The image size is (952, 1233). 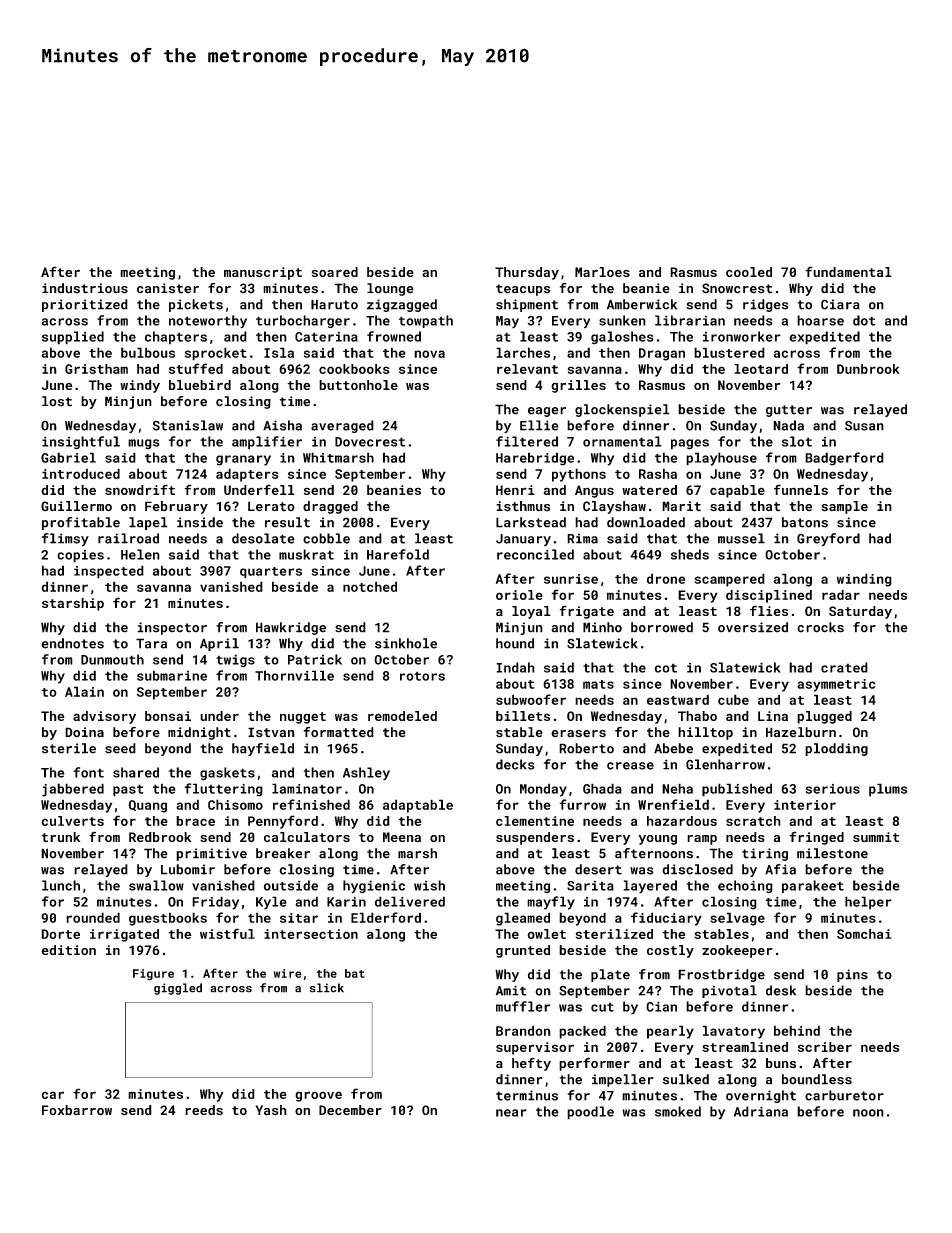 What do you see at coordinates (690, 444) in the document?
I see `pages` at bounding box center [690, 444].
